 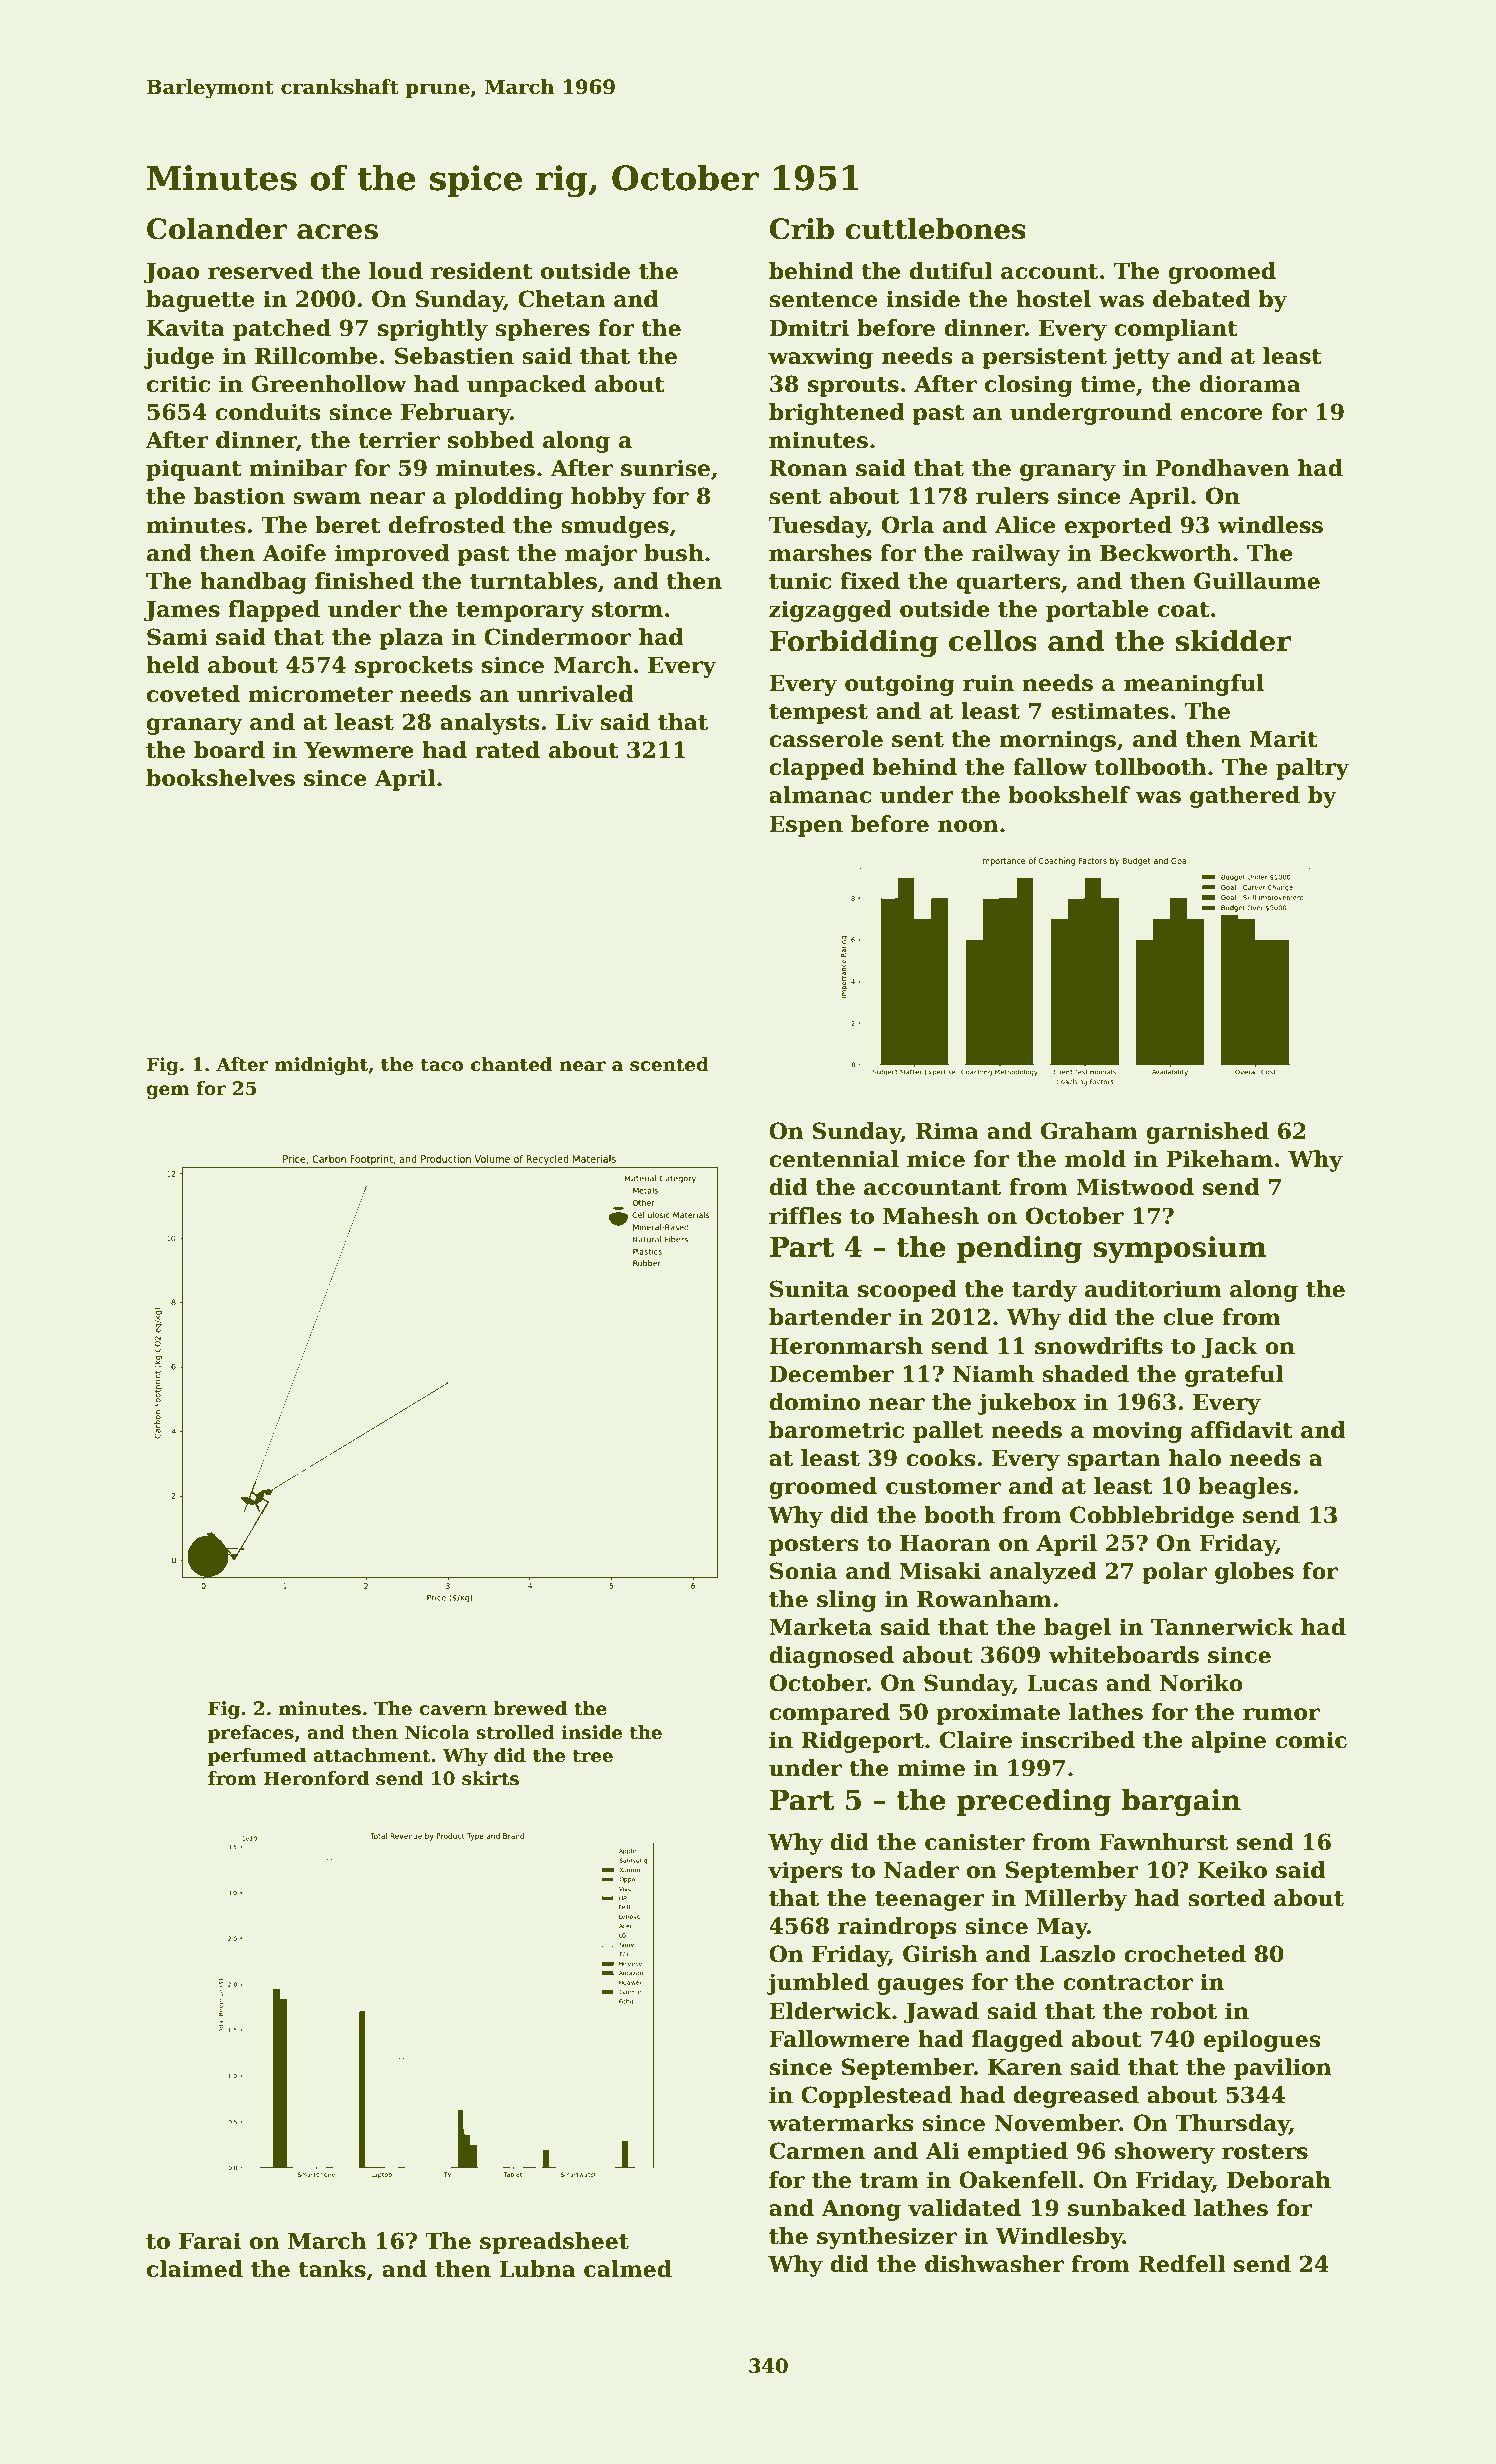 I want to click on robot, so click(x=1184, y=2011).
